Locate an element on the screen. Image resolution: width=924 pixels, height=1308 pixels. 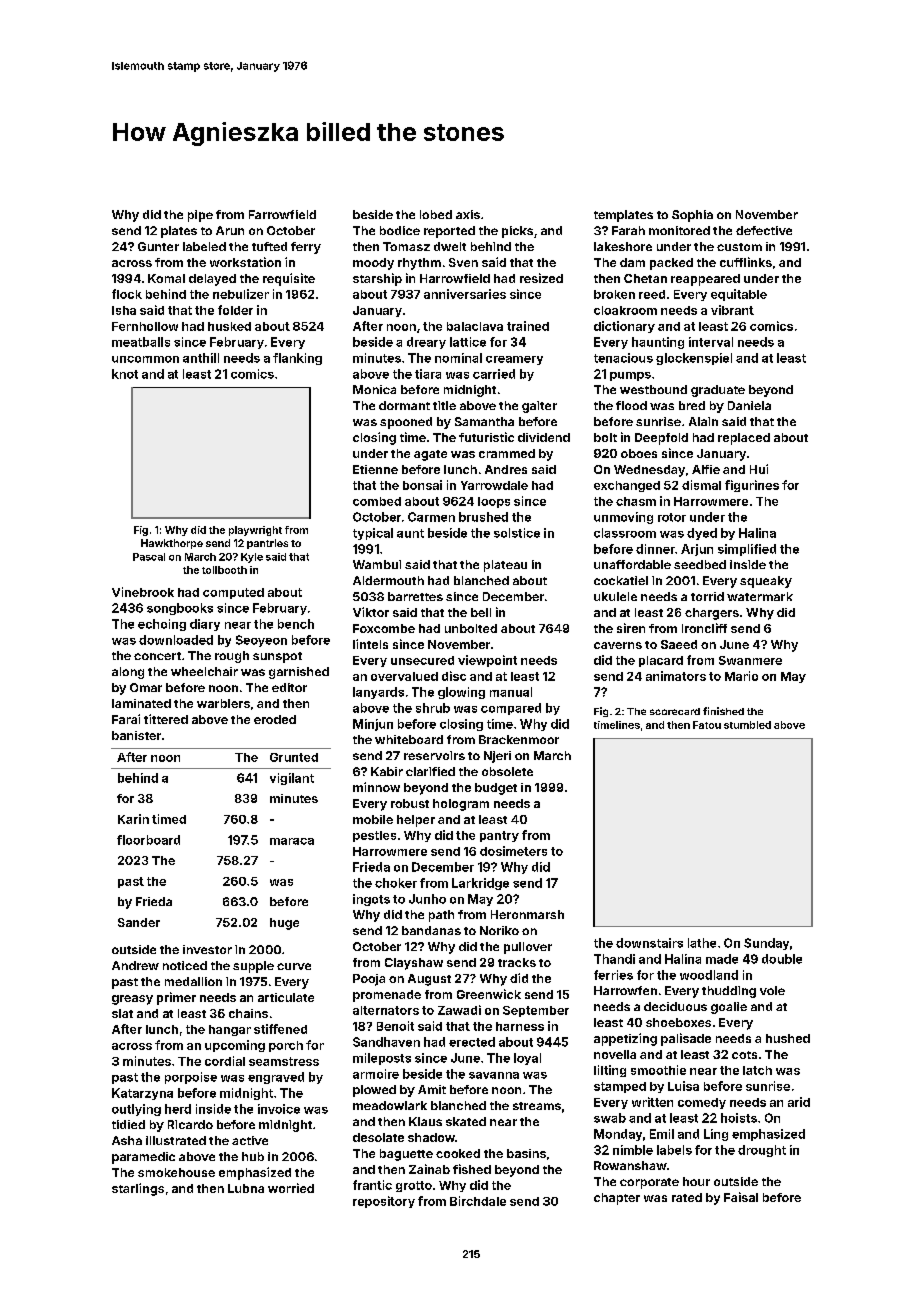
westbound is located at coordinates (653, 389).
